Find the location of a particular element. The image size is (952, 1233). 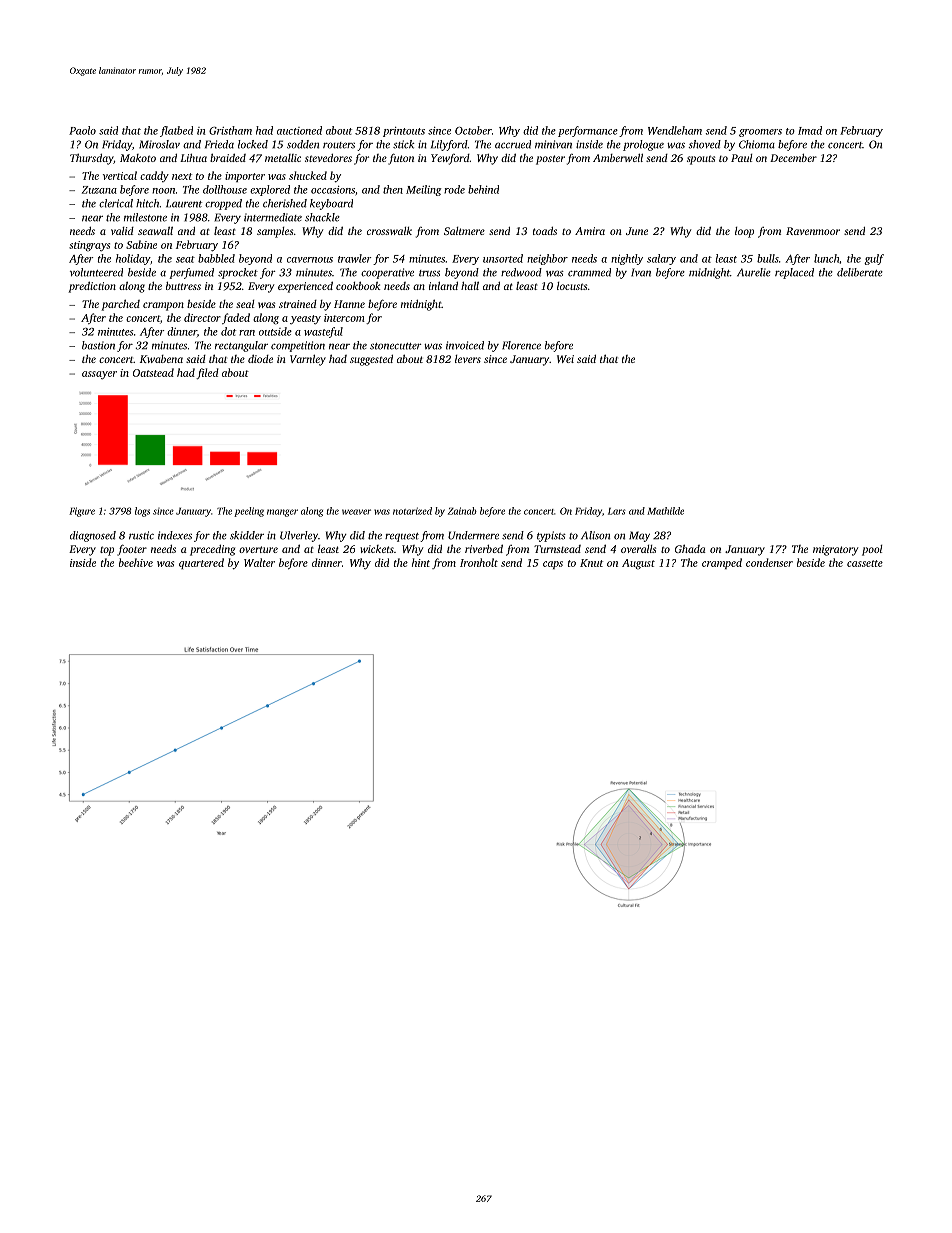

Makoto is located at coordinates (138, 158).
